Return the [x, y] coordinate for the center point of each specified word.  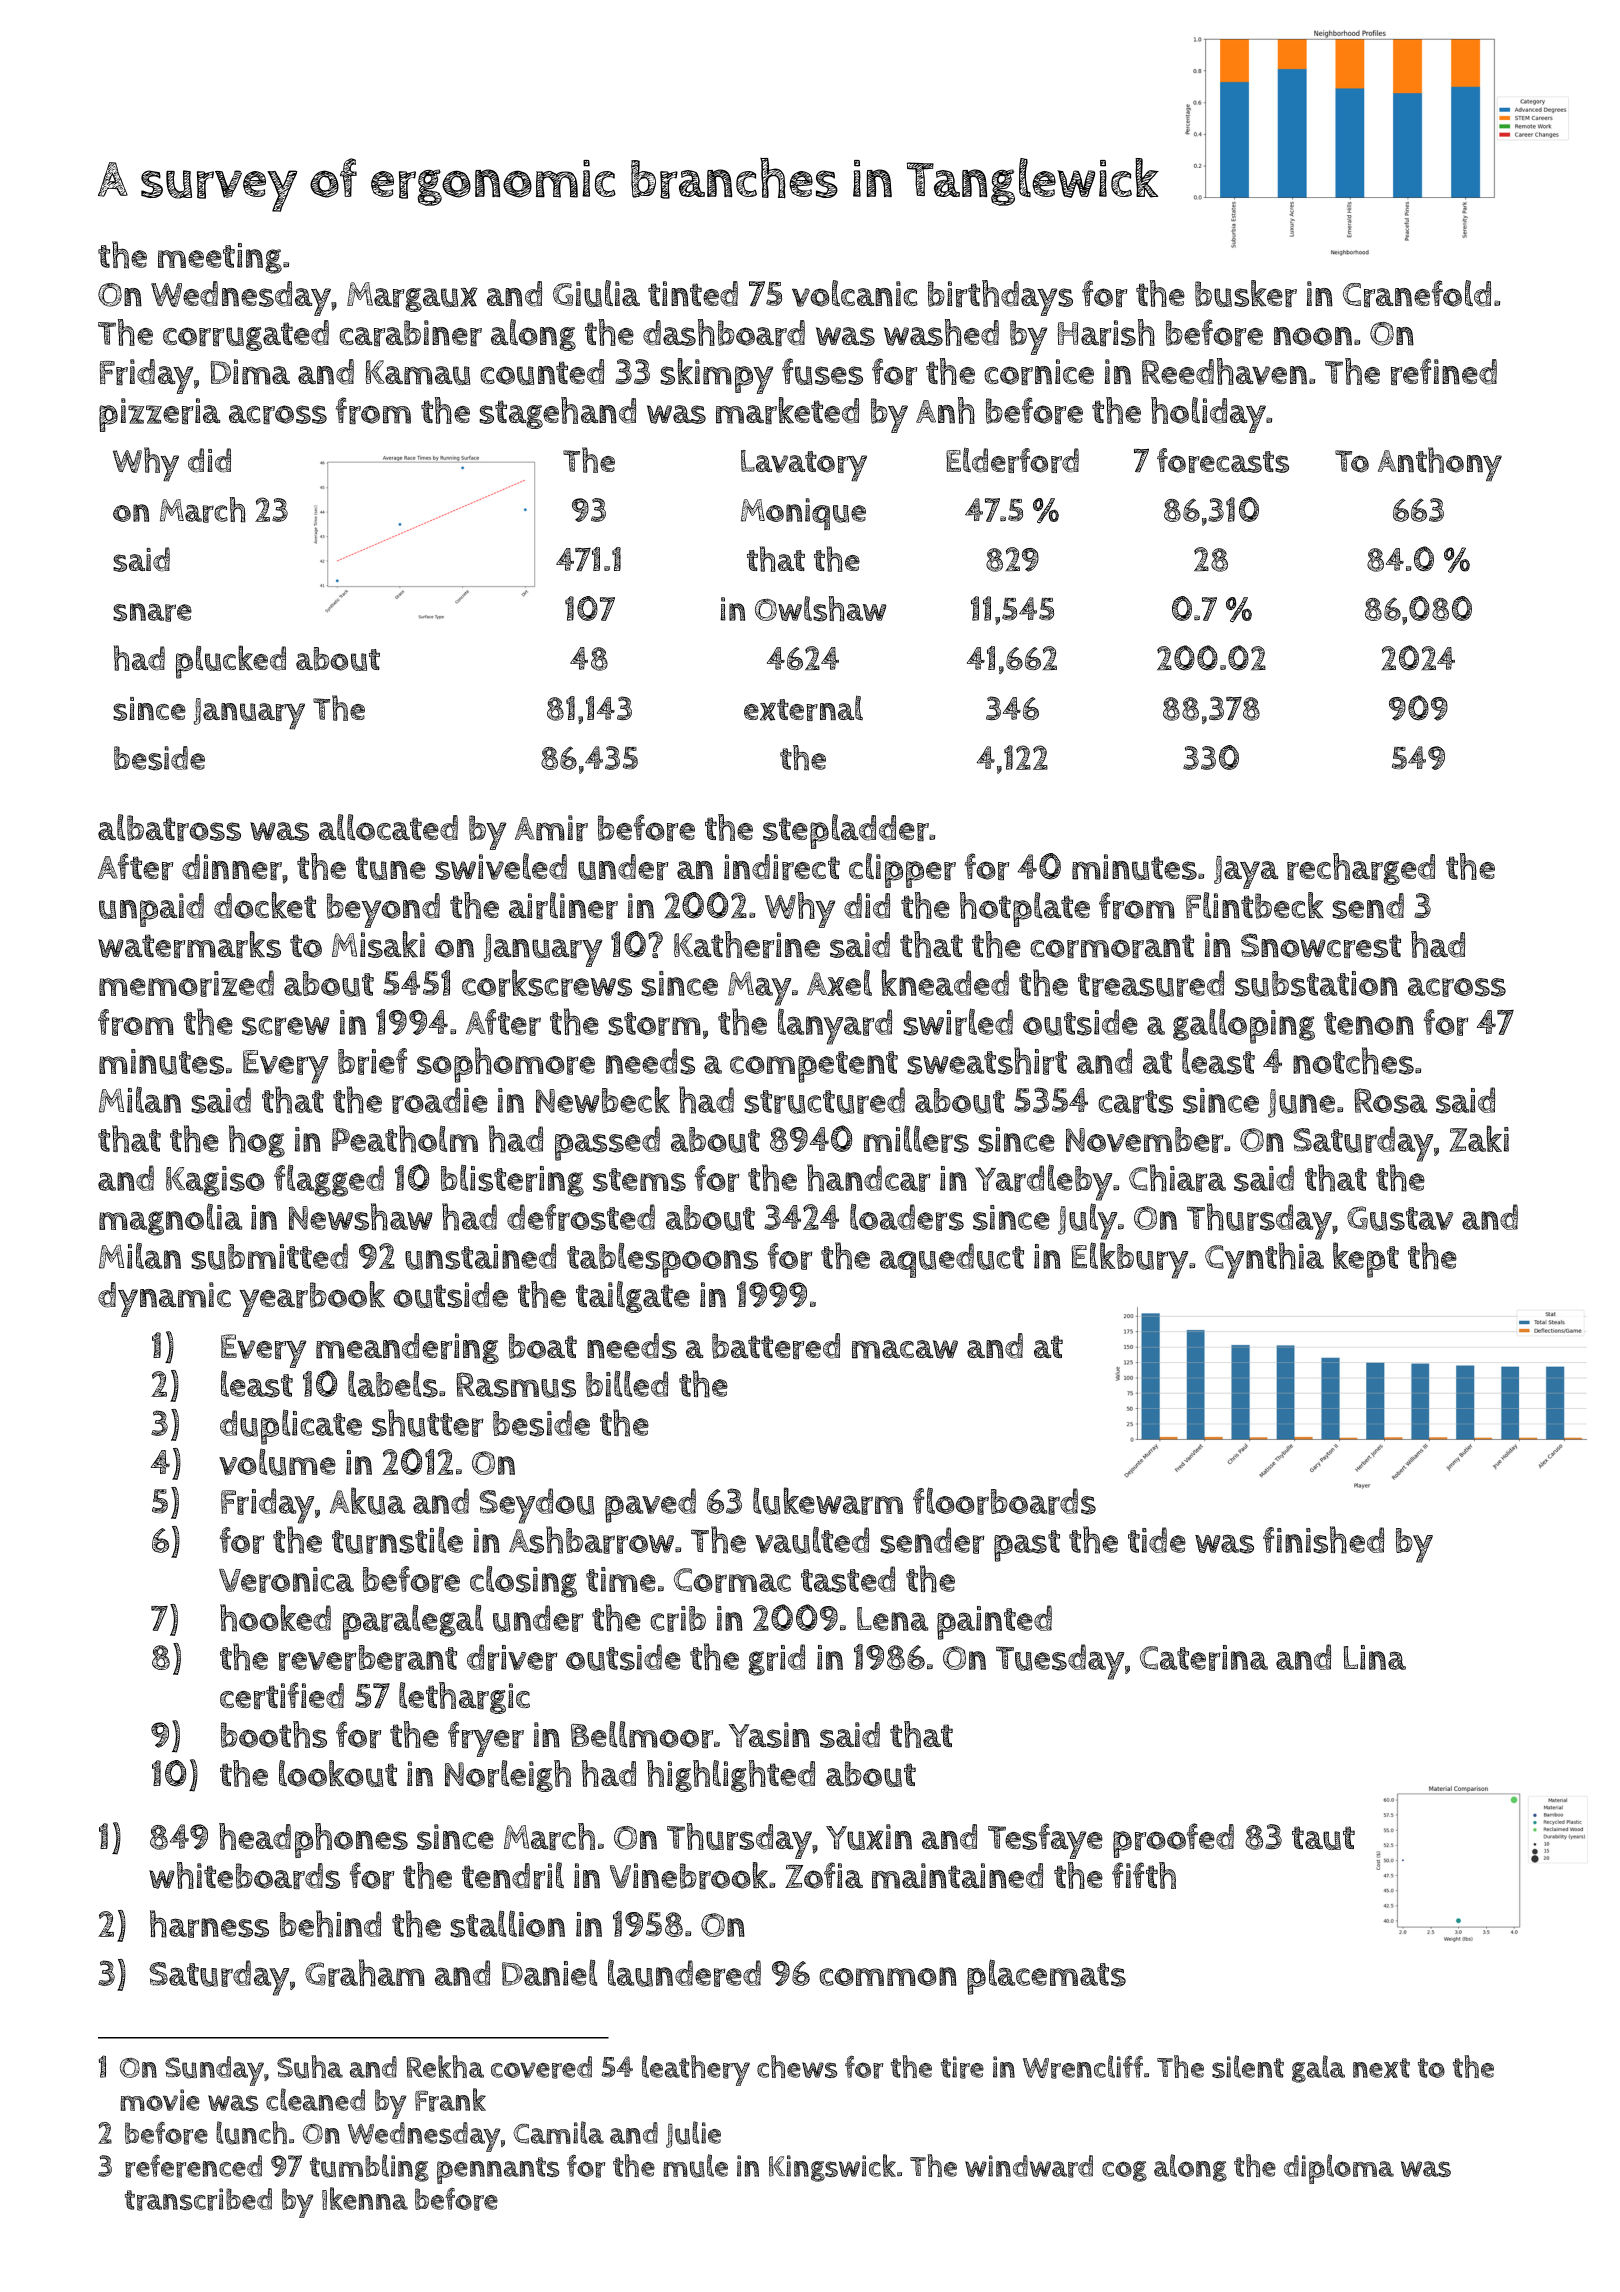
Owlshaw [820, 609]
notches [1353, 1061]
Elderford [1012, 460]
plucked [231, 662]
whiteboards [244, 1875]
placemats [1046, 1977]
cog [1124, 2171]
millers [916, 1139]
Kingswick [832, 2168]
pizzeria [159, 415]
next [1381, 2068]
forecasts [1223, 460]
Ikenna [365, 2198]
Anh [945, 410]
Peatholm [405, 1139]
